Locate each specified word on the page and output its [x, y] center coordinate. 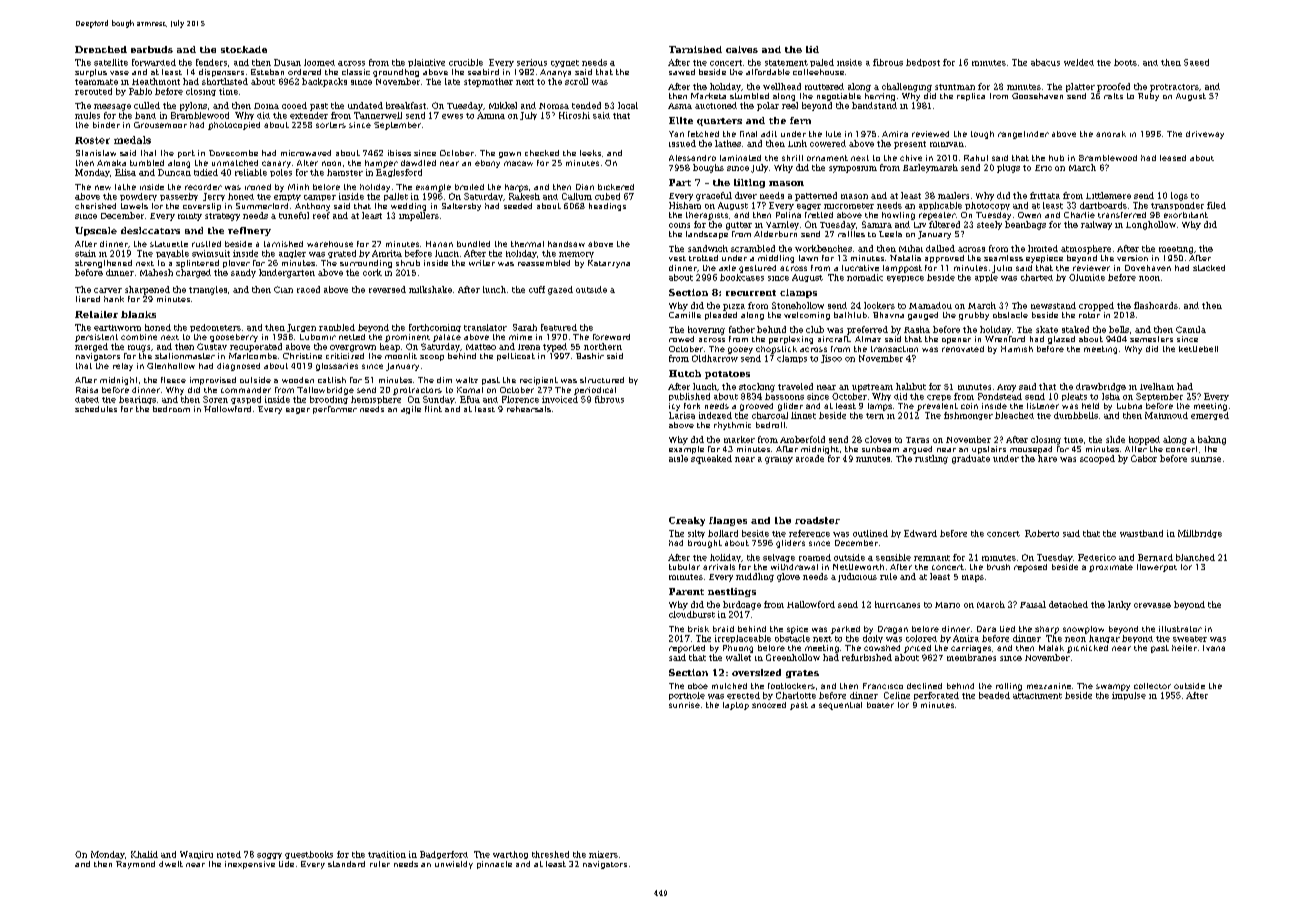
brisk [698, 629]
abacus [1045, 62]
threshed [550, 854]
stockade [244, 49]
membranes [971, 657]
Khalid [144, 854]
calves [742, 49]
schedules [96, 409]
